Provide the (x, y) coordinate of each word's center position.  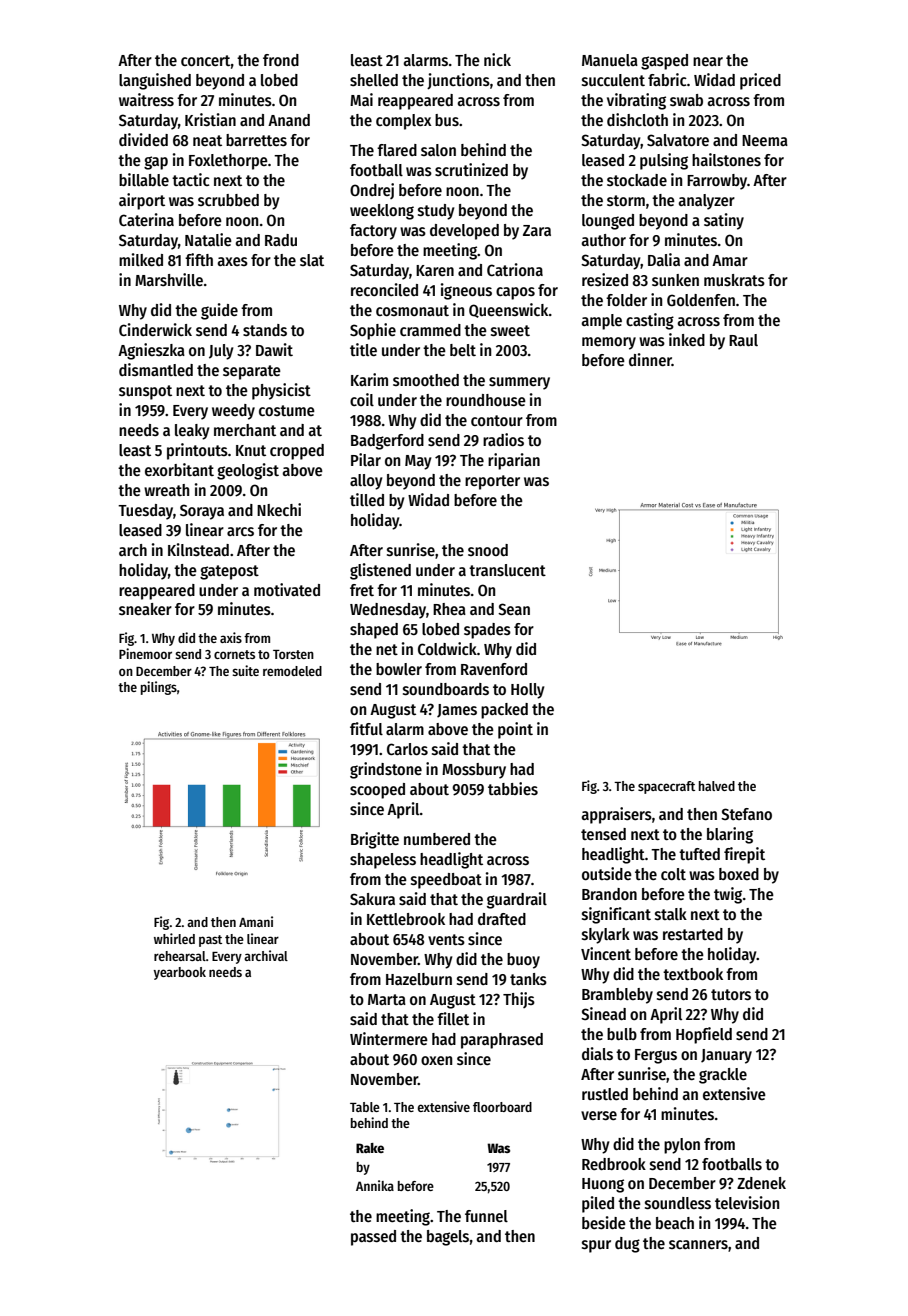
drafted (502, 919)
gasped (664, 62)
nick (497, 59)
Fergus (656, 1056)
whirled (174, 938)
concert (206, 60)
